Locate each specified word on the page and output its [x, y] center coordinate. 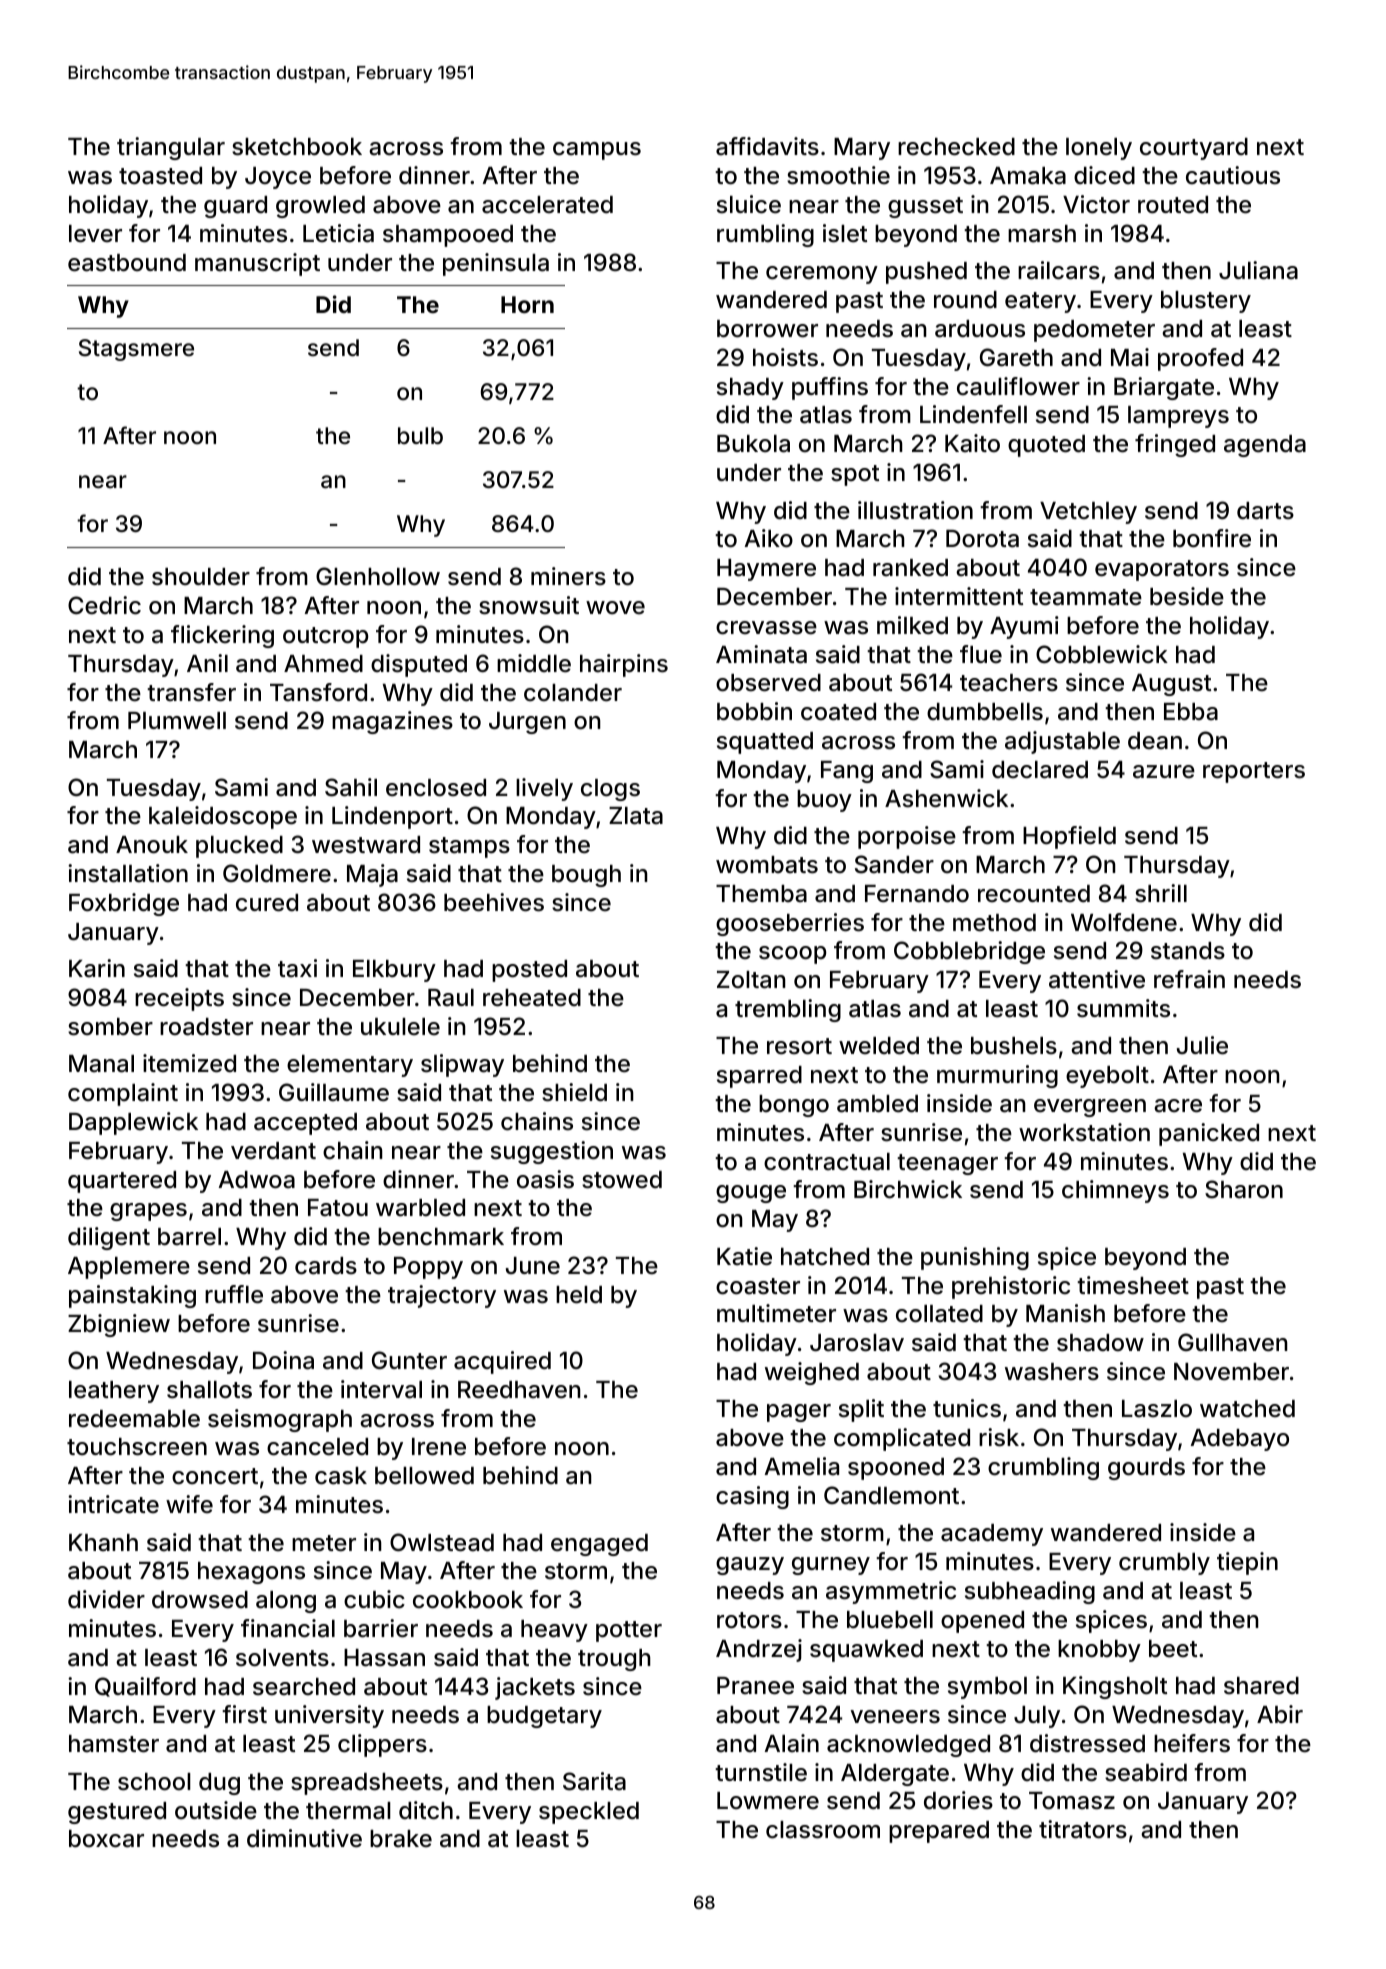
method [994, 923]
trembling [788, 1010]
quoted [1046, 446]
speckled [589, 1813]
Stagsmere [136, 350]
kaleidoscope [223, 817]
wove [615, 607]
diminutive [304, 1838]
